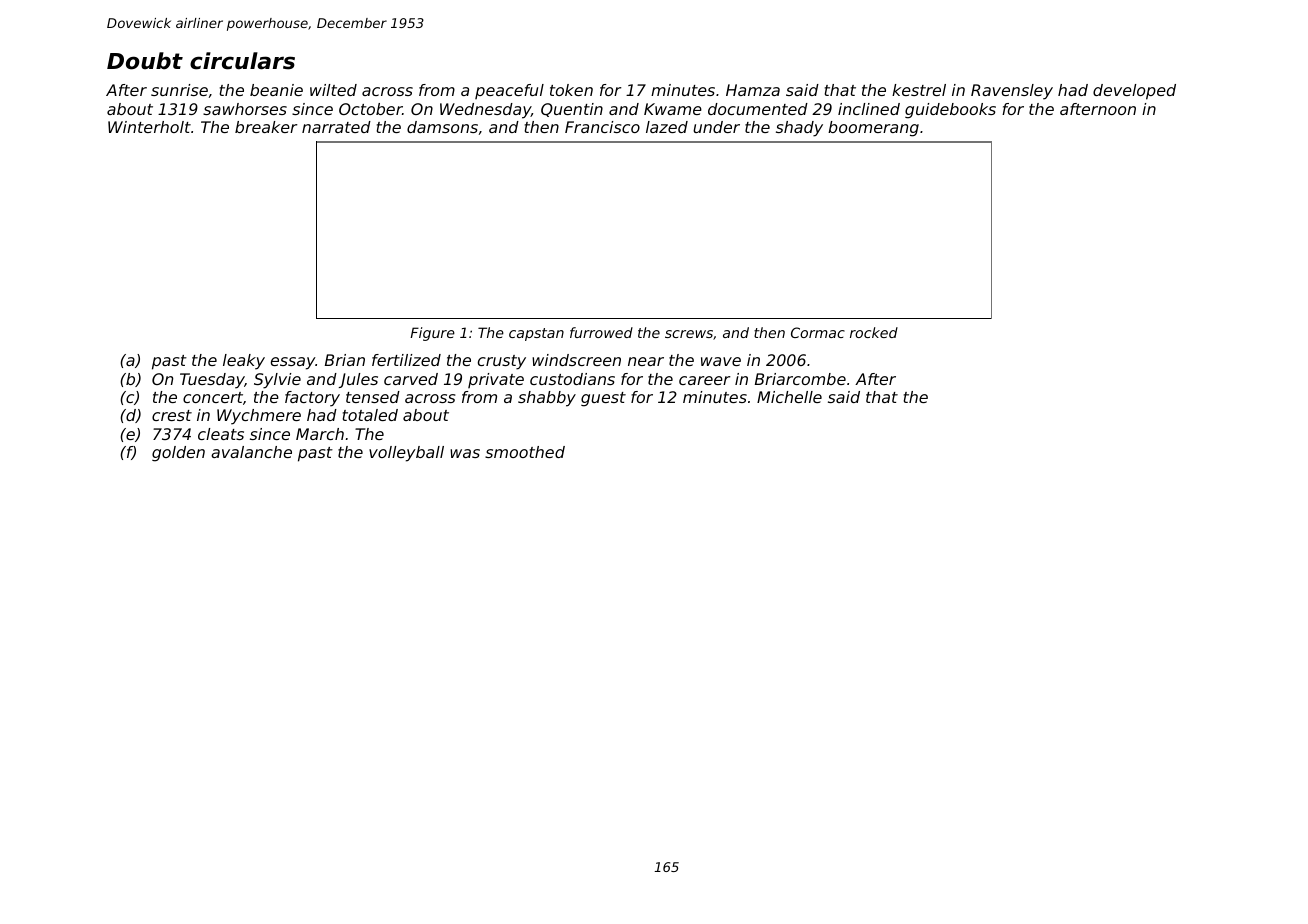 Image resolution: width=1308 pixels, height=924 pixels. What do you see at coordinates (242, 61) in the screenshot?
I see `circulars` at bounding box center [242, 61].
